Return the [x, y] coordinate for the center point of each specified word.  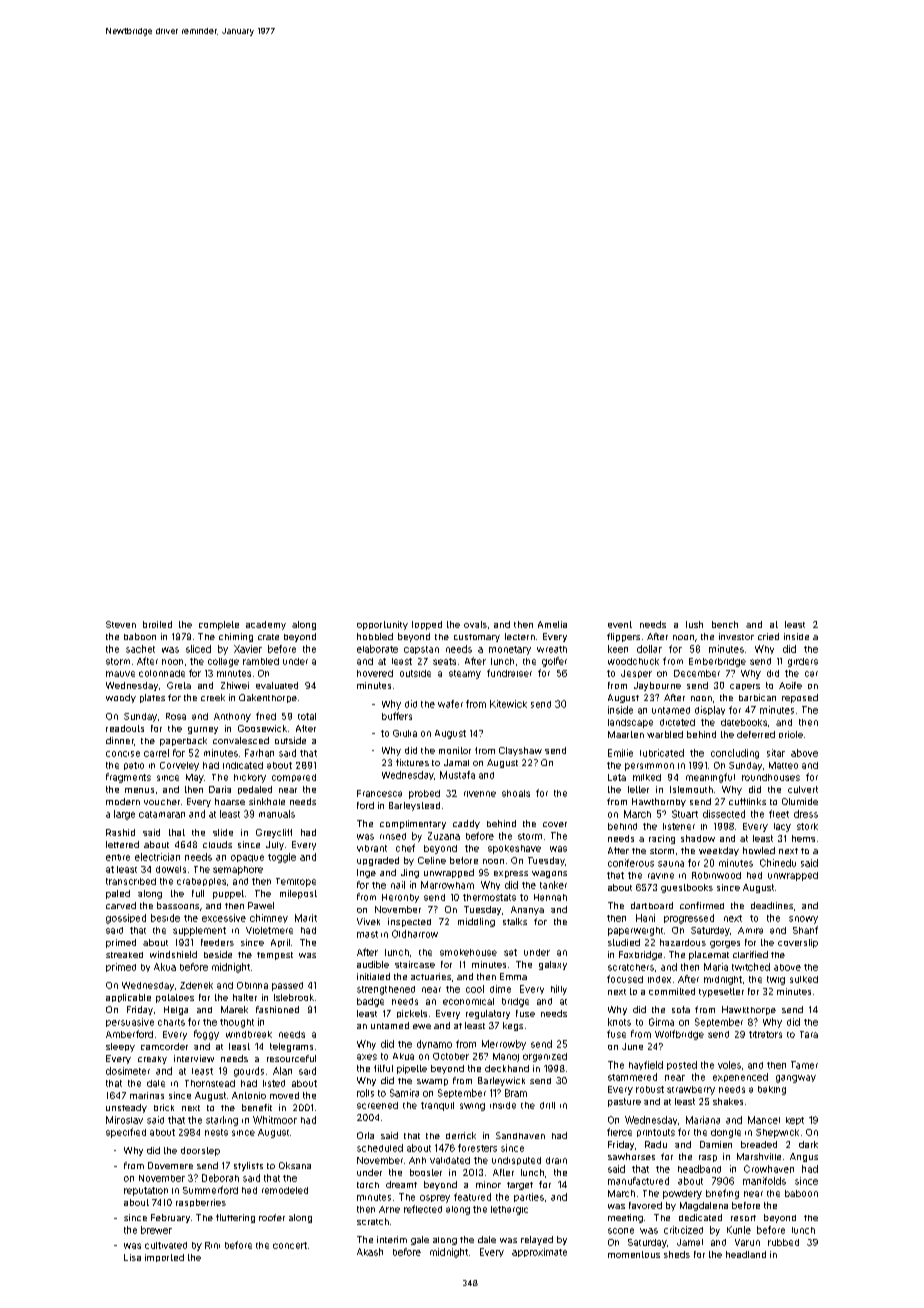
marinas [147, 1095]
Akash [370, 1252]
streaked [124, 955]
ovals [475, 624]
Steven [121, 624]
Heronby [400, 898]
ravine [661, 876]
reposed [800, 698]
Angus [804, 1157]
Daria [220, 789]
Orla [365, 1135]
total [307, 716]
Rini [212, 1245]
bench [725, 624]
